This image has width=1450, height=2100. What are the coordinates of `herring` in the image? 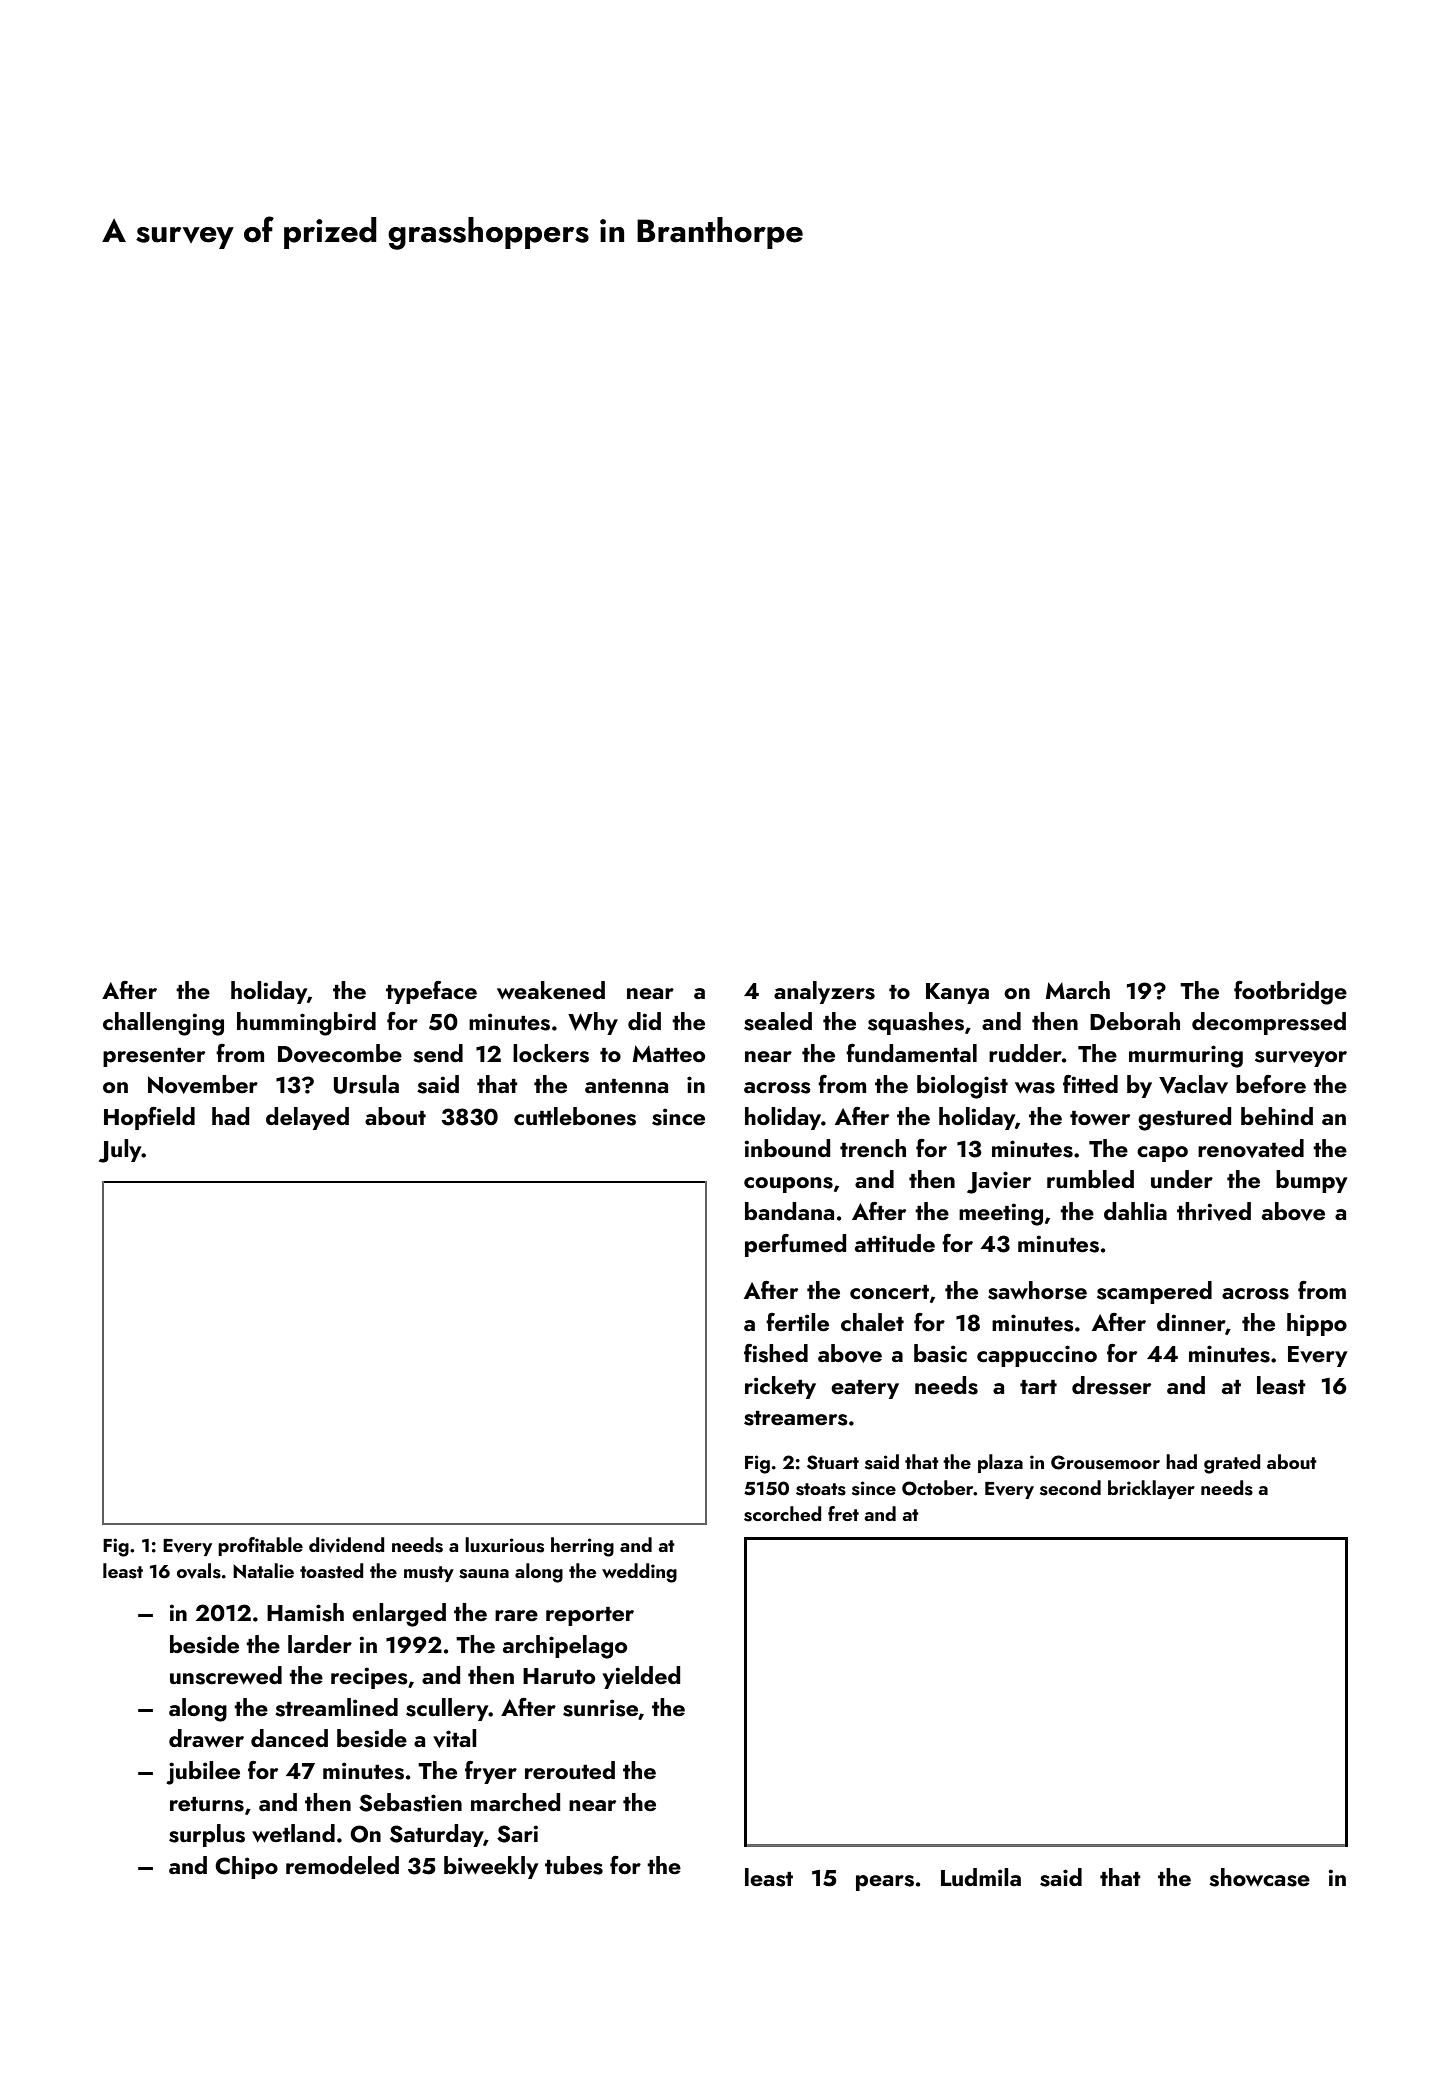 It's located at (582, 1547).
